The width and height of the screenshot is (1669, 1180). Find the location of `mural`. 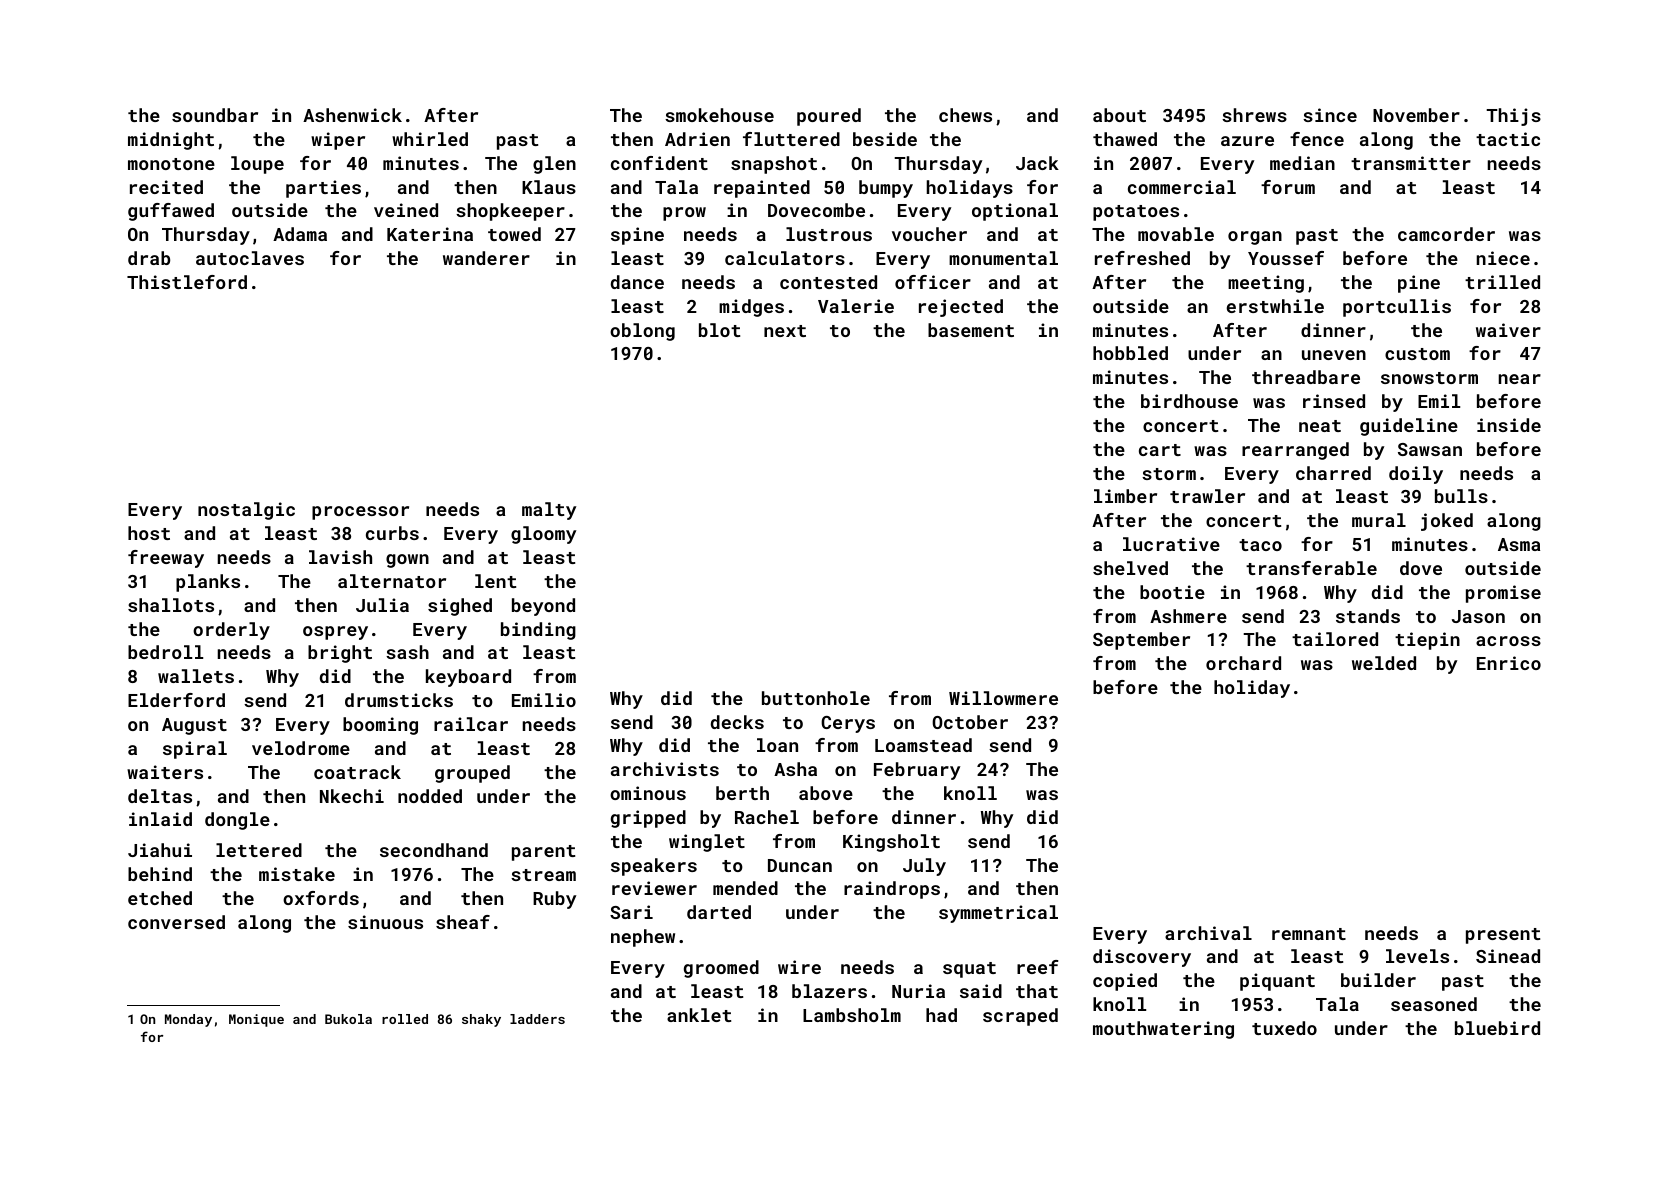

mural is located at coordinates (1379, 520).
